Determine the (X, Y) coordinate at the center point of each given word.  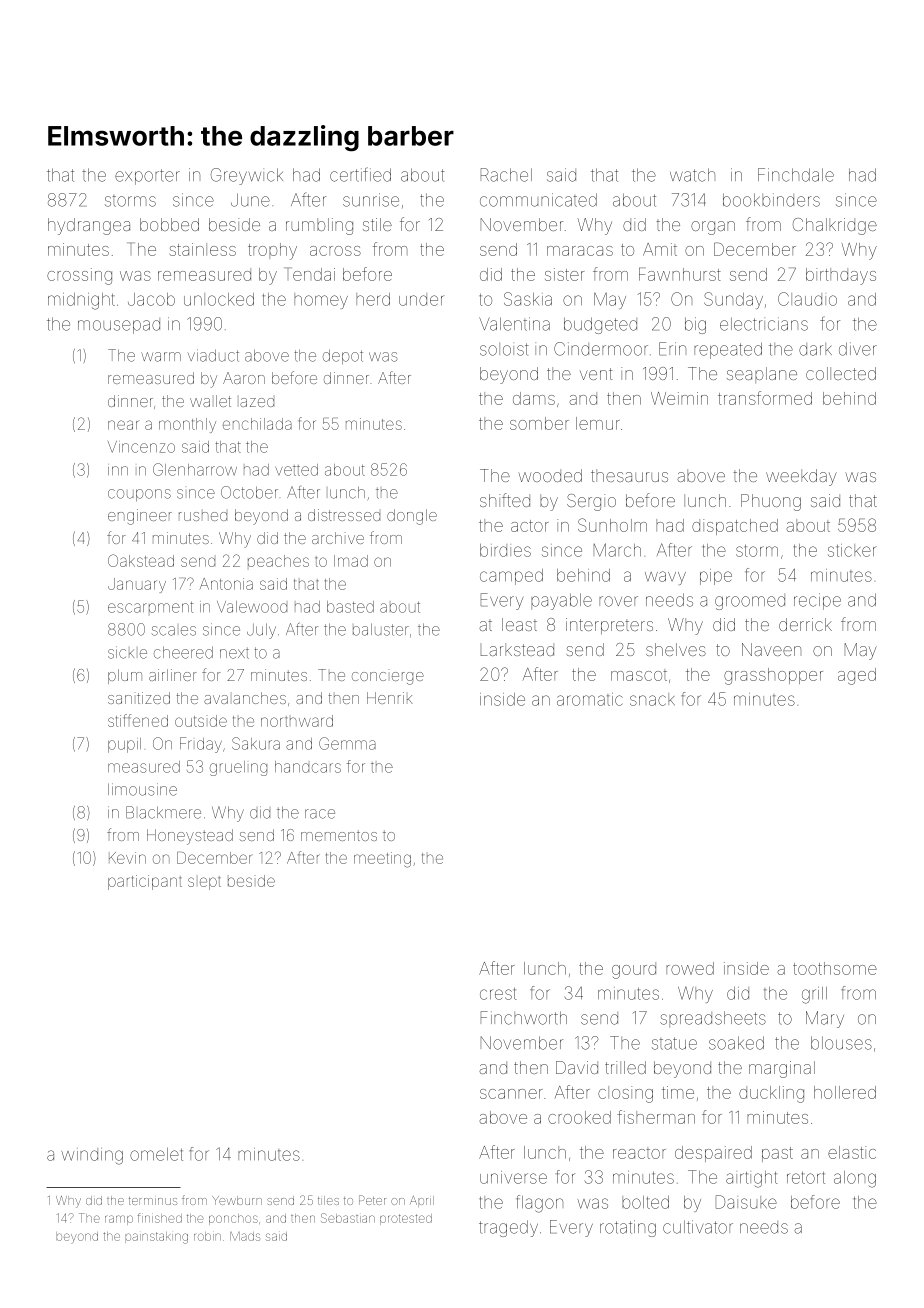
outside (201, 721)
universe (513, 1177)
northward (297, 721)
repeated (728, 350)
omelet (156, 1154)
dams (534, 398)
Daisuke (746, 1202)
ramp (119, 1220)
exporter (147, 177)
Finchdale (796, 175)
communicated (538, 200)
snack (652, 699)
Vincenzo (141, 447)
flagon (539, 1204)
